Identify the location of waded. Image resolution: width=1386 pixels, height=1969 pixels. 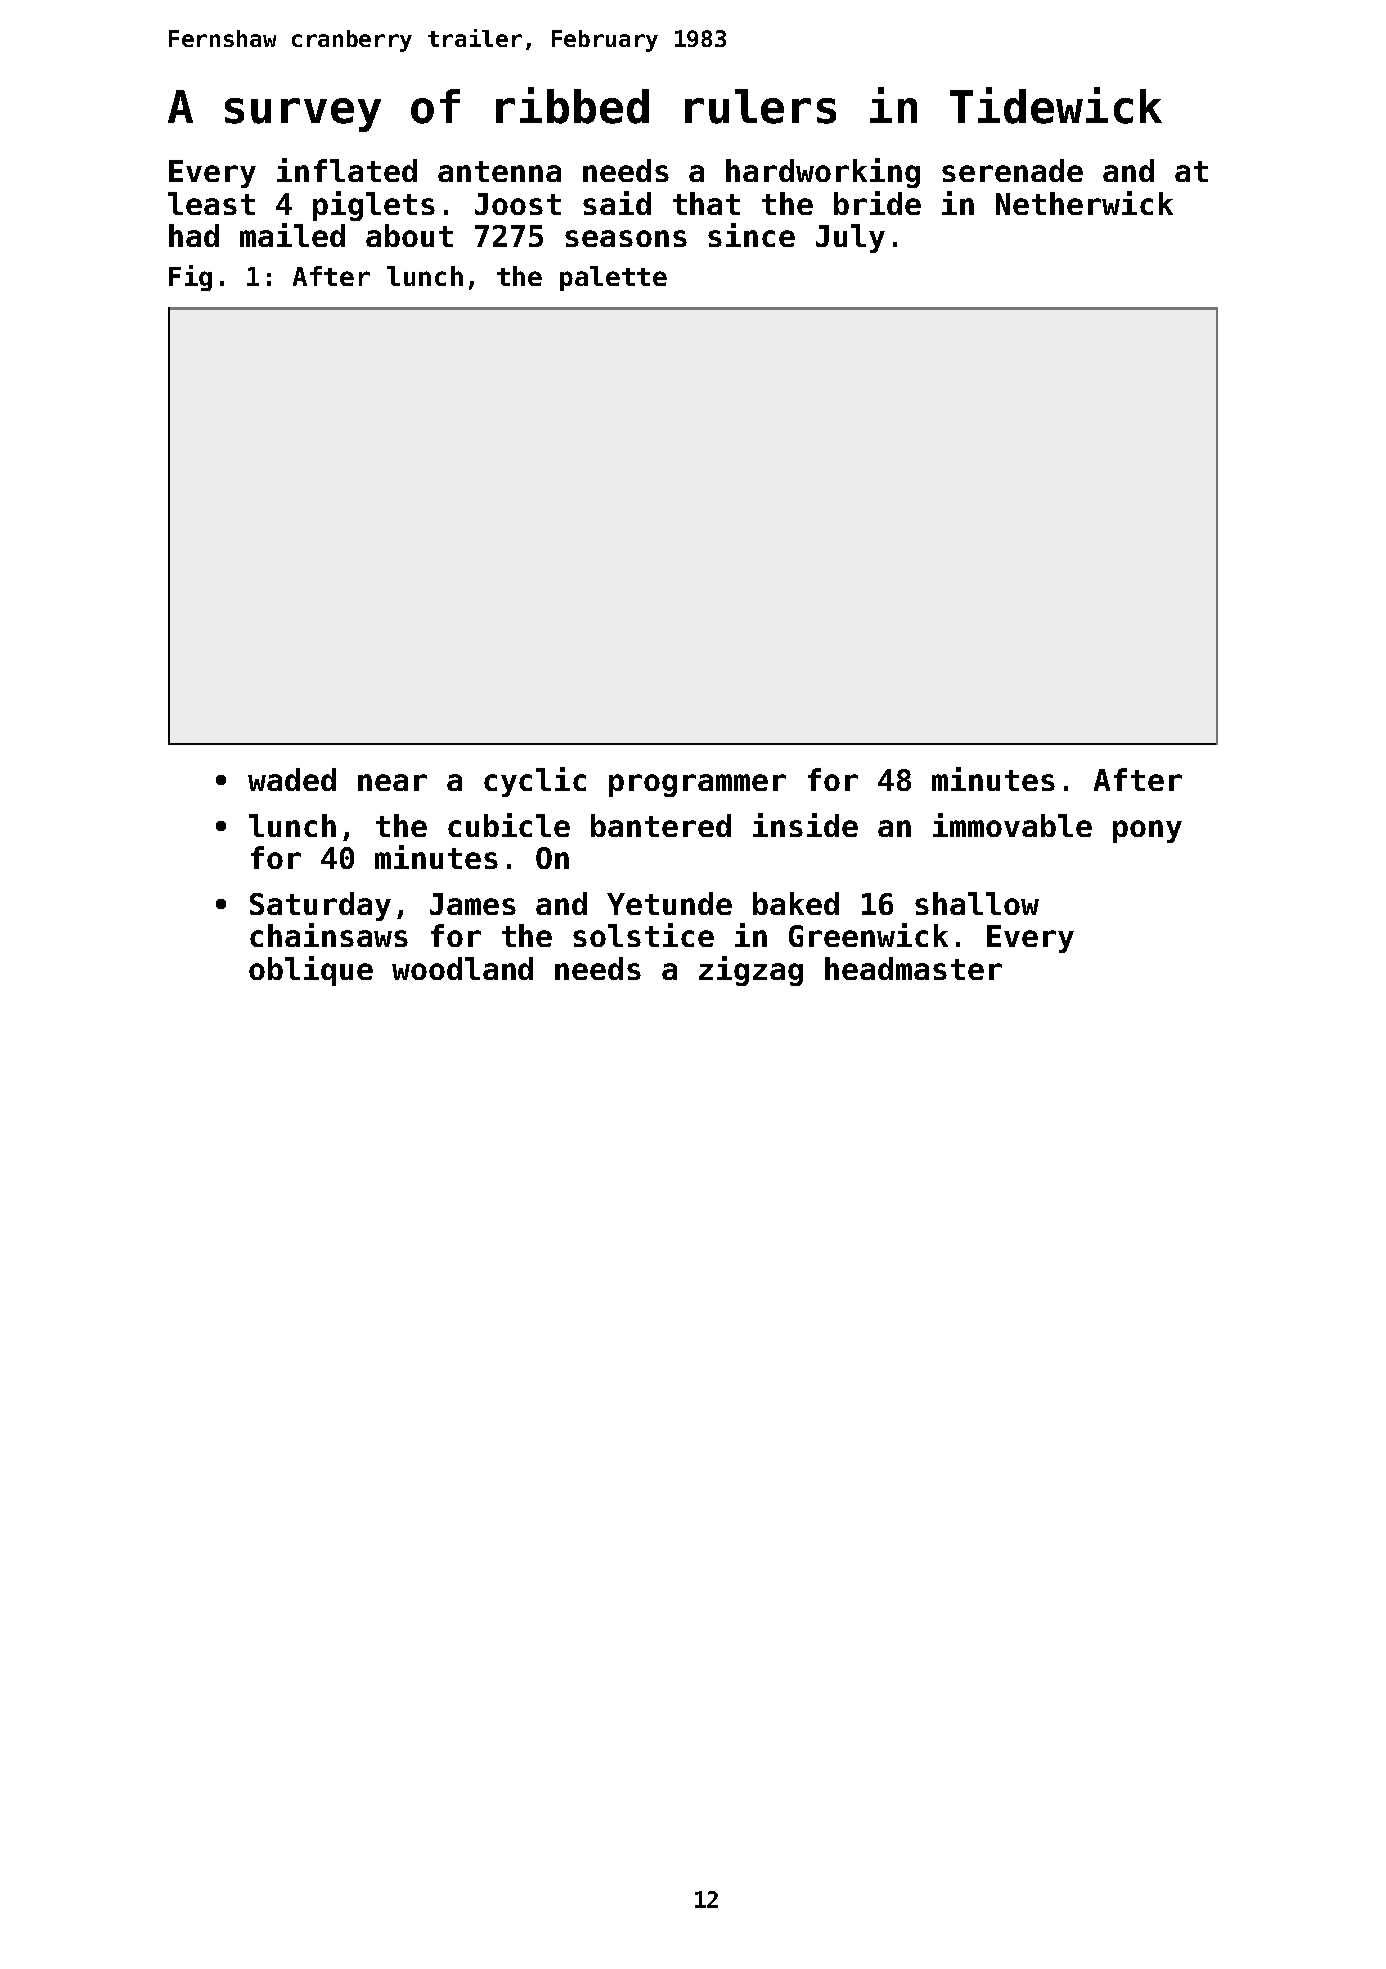
(292, 779).
